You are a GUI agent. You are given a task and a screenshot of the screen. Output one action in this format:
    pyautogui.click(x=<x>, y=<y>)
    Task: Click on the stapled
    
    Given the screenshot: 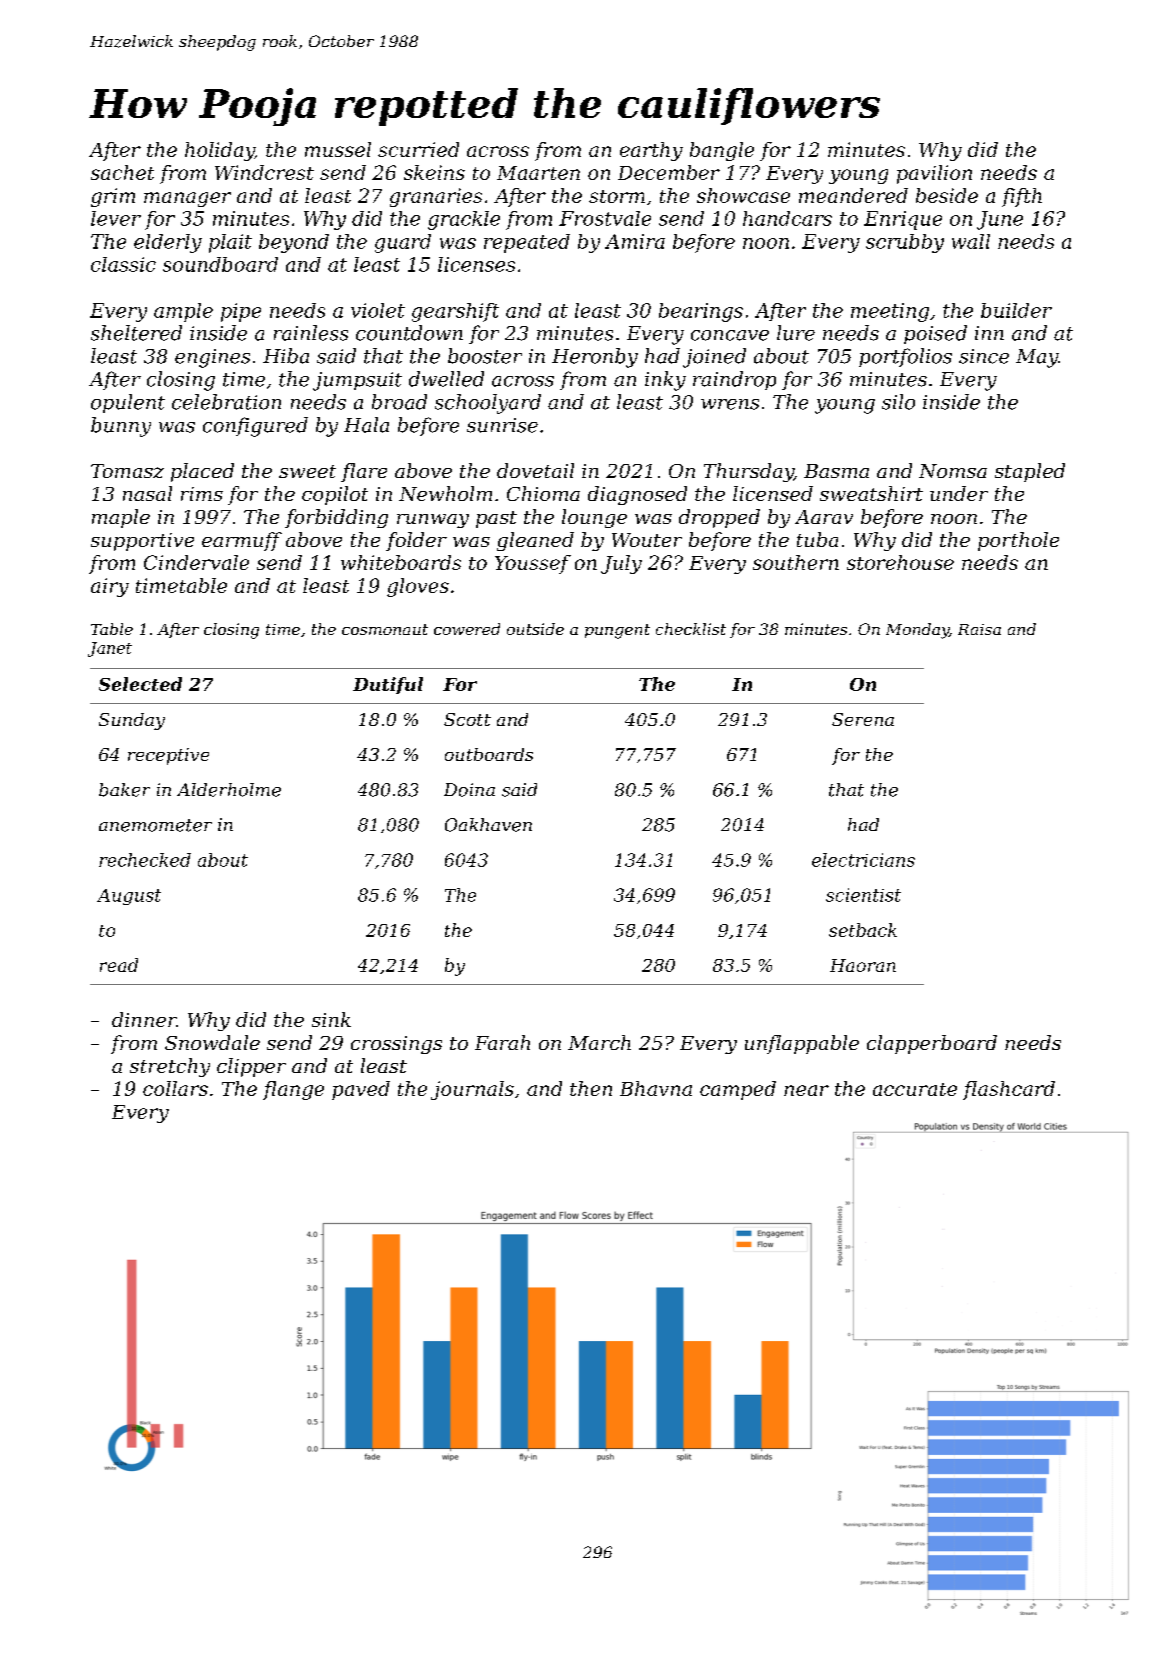 What is the action you would take?
    pyautogui.click(x=1030, y=472)
